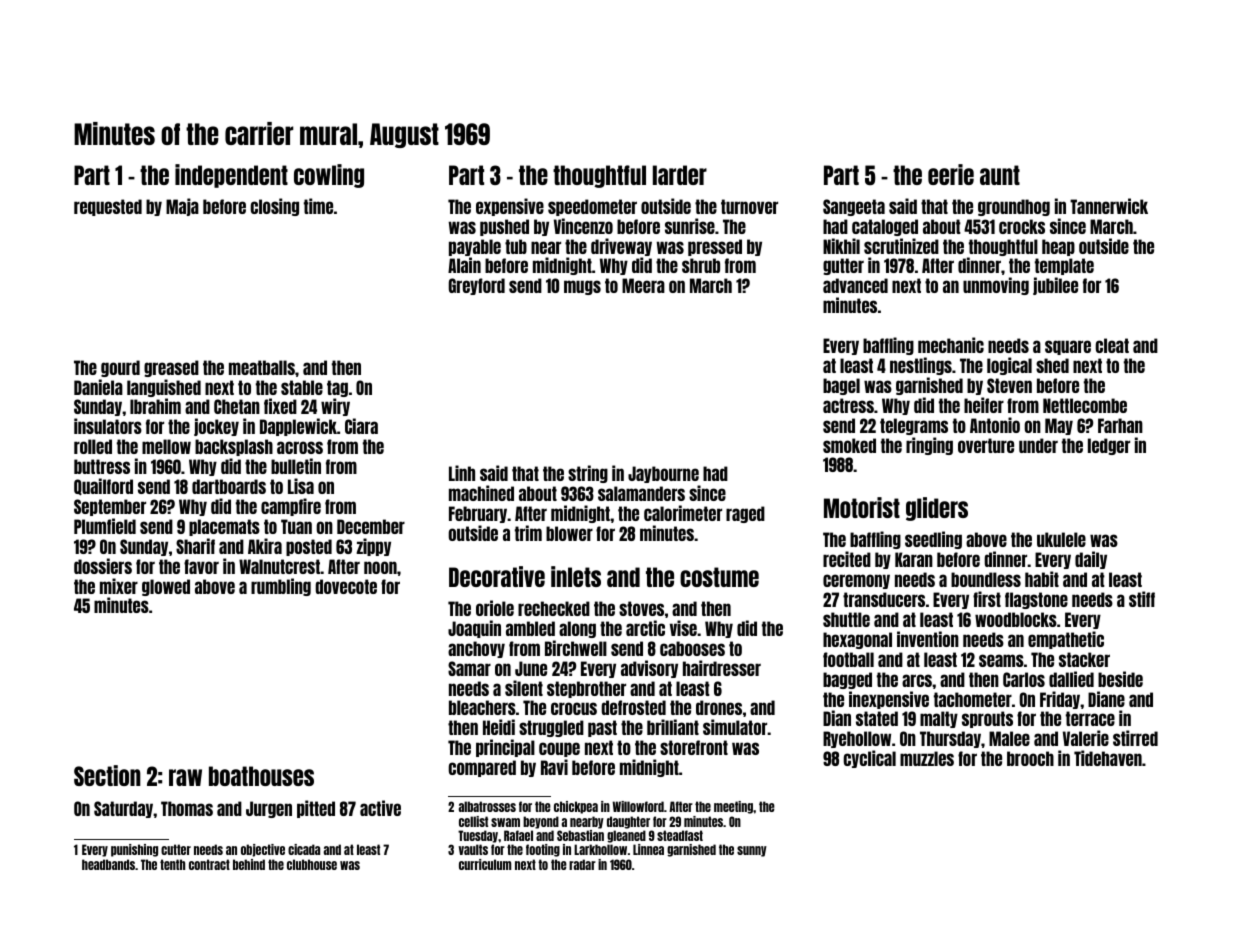 This screenshot has height=952, width=1233. I want to click on tag, so click(337, 388).
